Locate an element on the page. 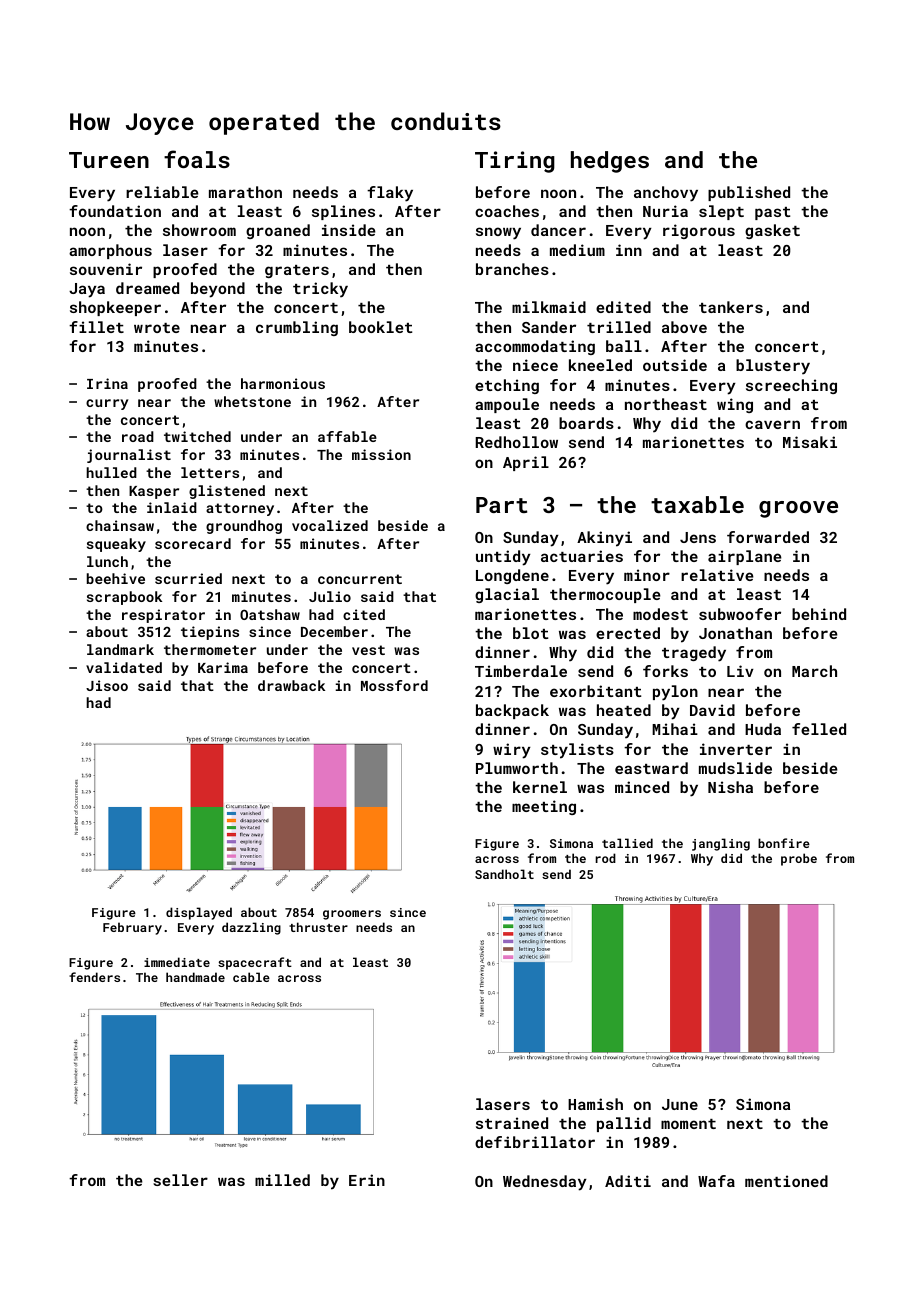 This page has width=924, height=1308. Mossford is located at coordinates (394, 685).
